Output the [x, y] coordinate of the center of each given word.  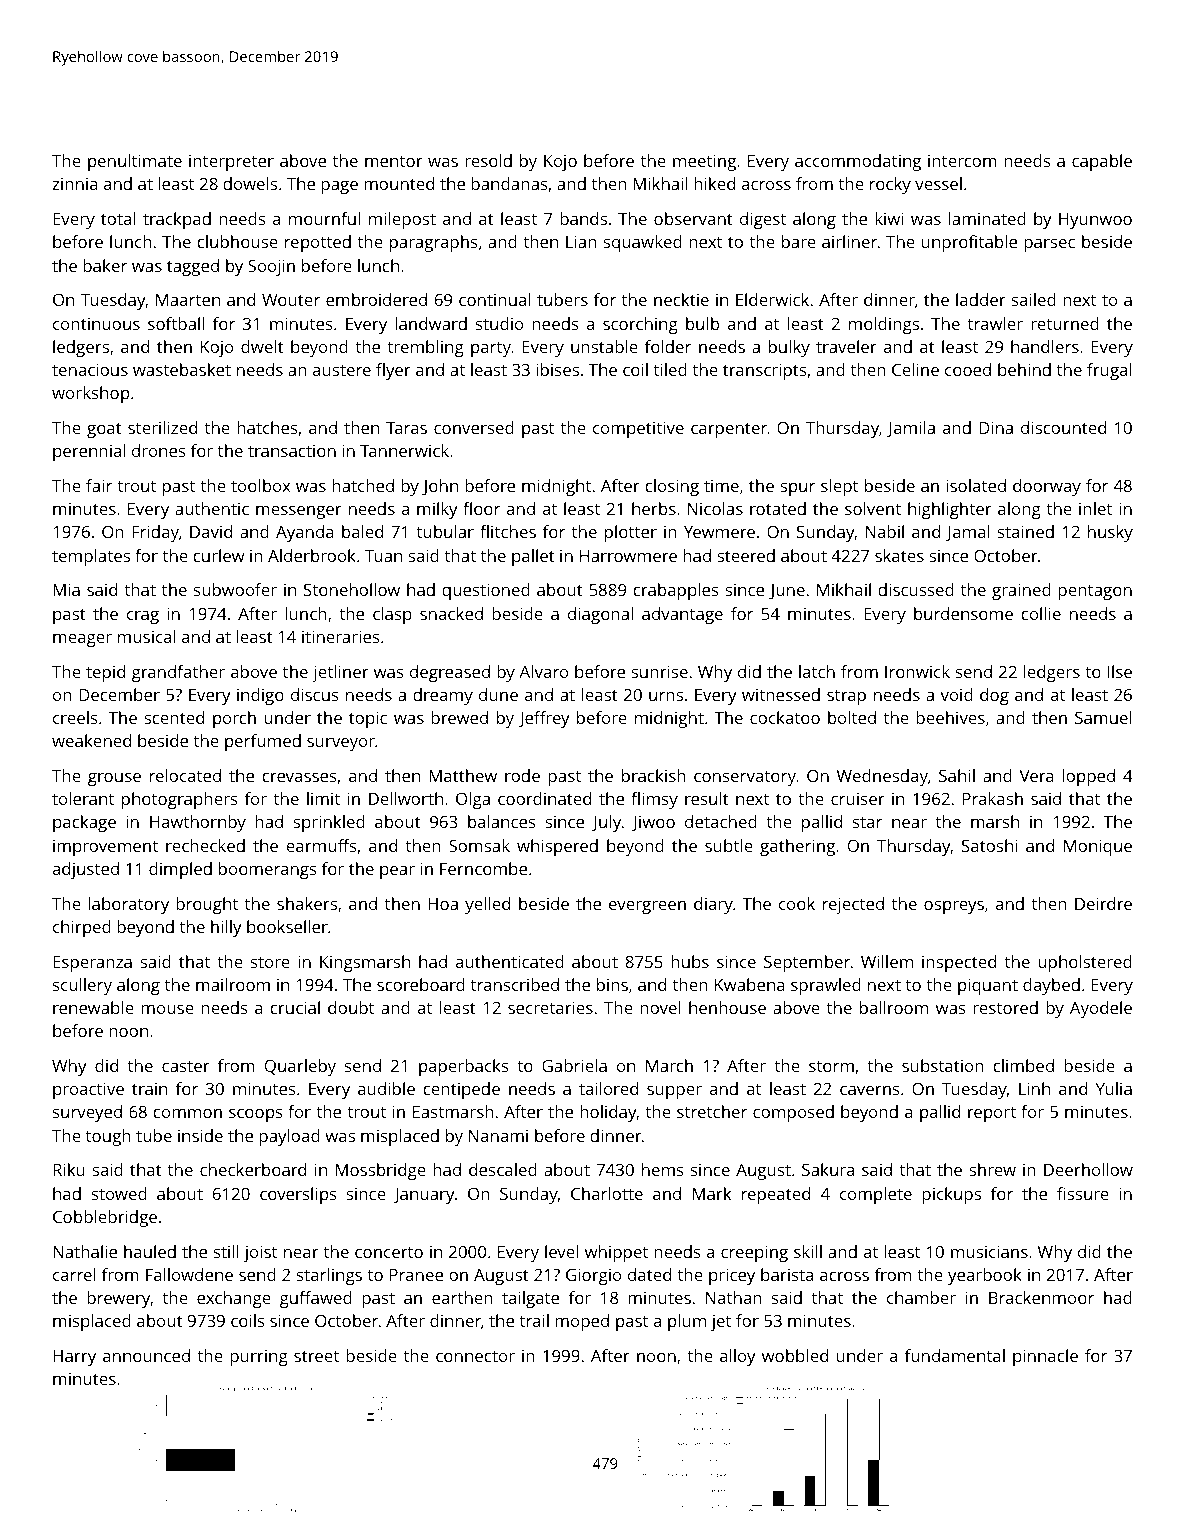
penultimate [135, 162]
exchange [234, 1299]
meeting [704, 162]
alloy [738, 1357]
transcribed [515, 984]
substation [943, 1065]
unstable [604, 346]
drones [159, 450]
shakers [307, 903]
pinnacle [1045, 1357]
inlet [1095, 508]
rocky [890, 185]
